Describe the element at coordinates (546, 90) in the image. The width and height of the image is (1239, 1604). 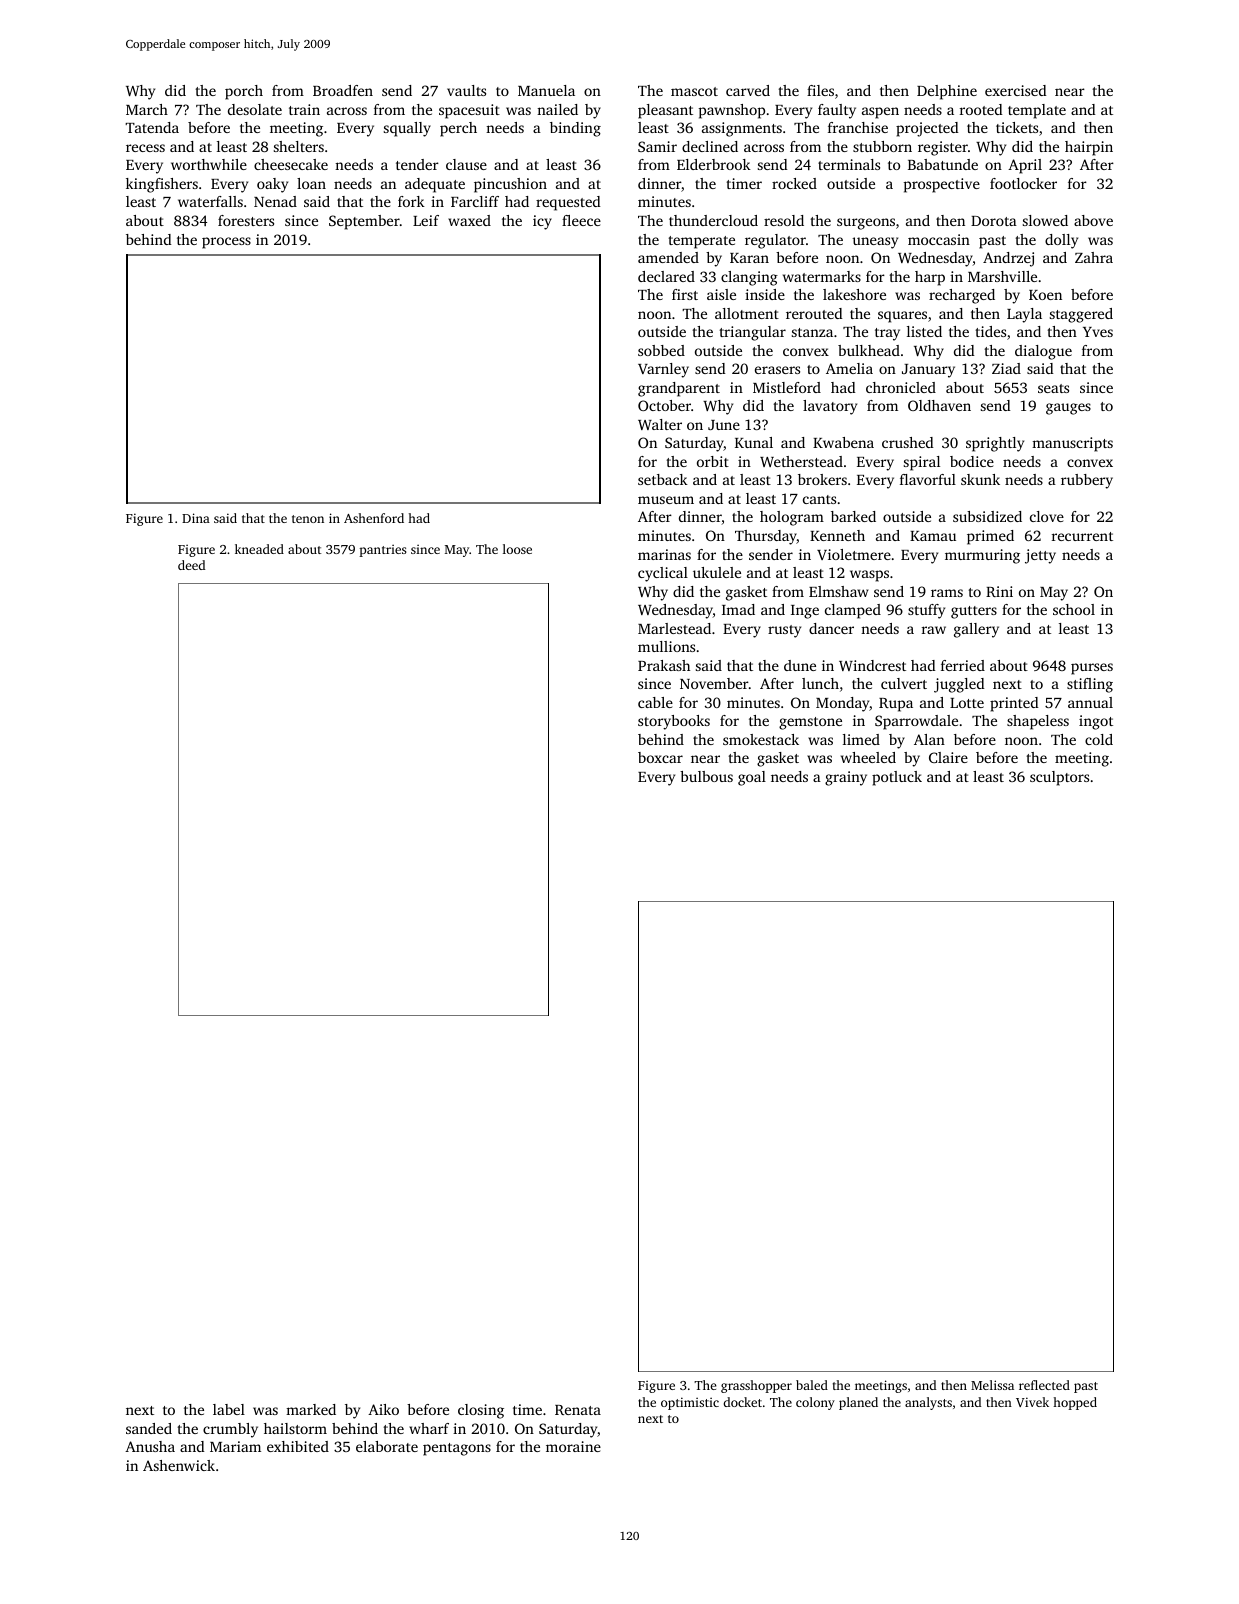
I see `Manuela` at that location.
